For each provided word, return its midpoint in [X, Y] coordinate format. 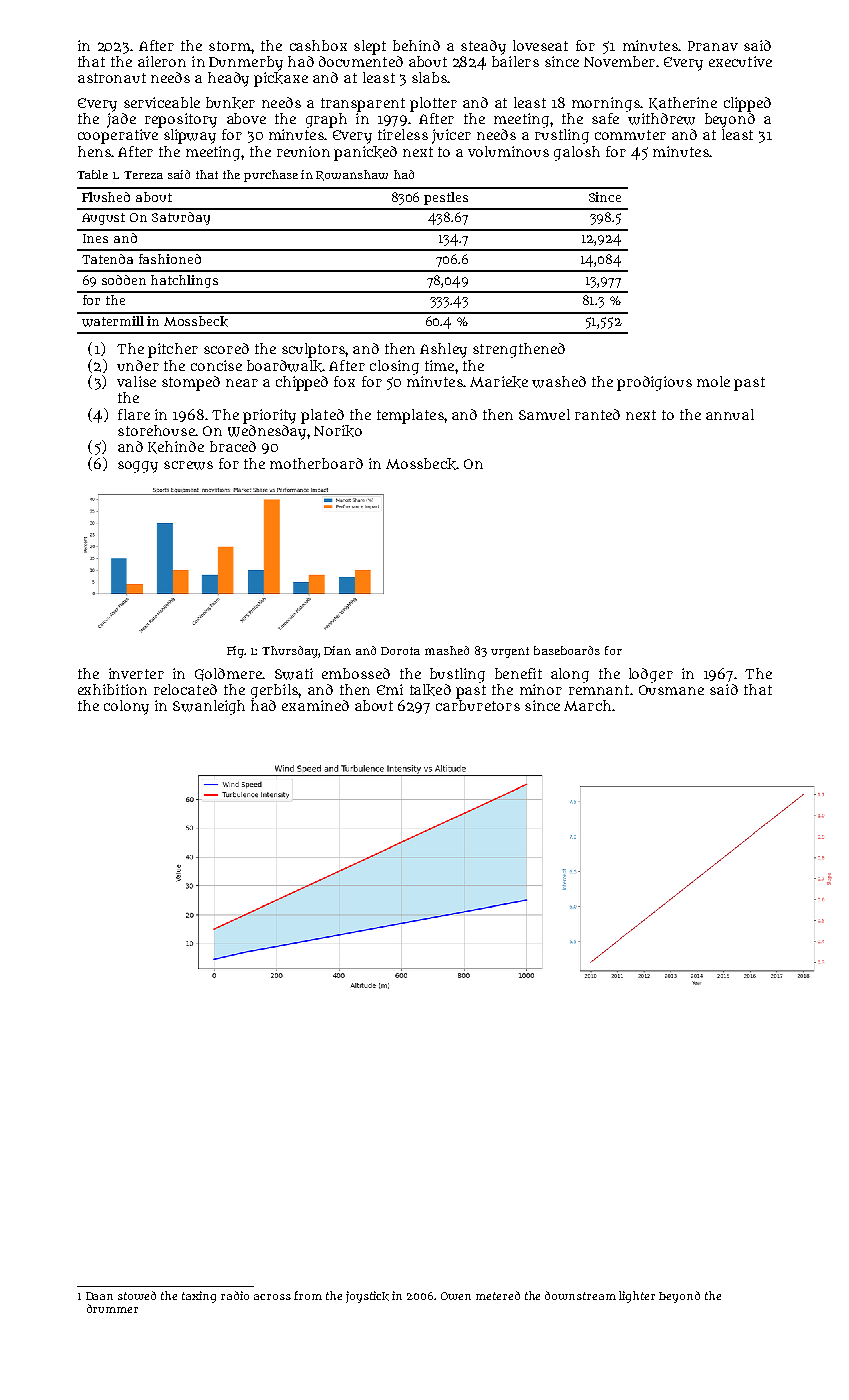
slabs [429, 77]
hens [94, 151]
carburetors [478, 705]
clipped [747, 104]
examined [315, 705]
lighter [637, 1297]
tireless [403, 134]
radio [235, 1295]
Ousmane [671, 690]
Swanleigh [209, 707]
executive [740, 61]
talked [430, 690]
